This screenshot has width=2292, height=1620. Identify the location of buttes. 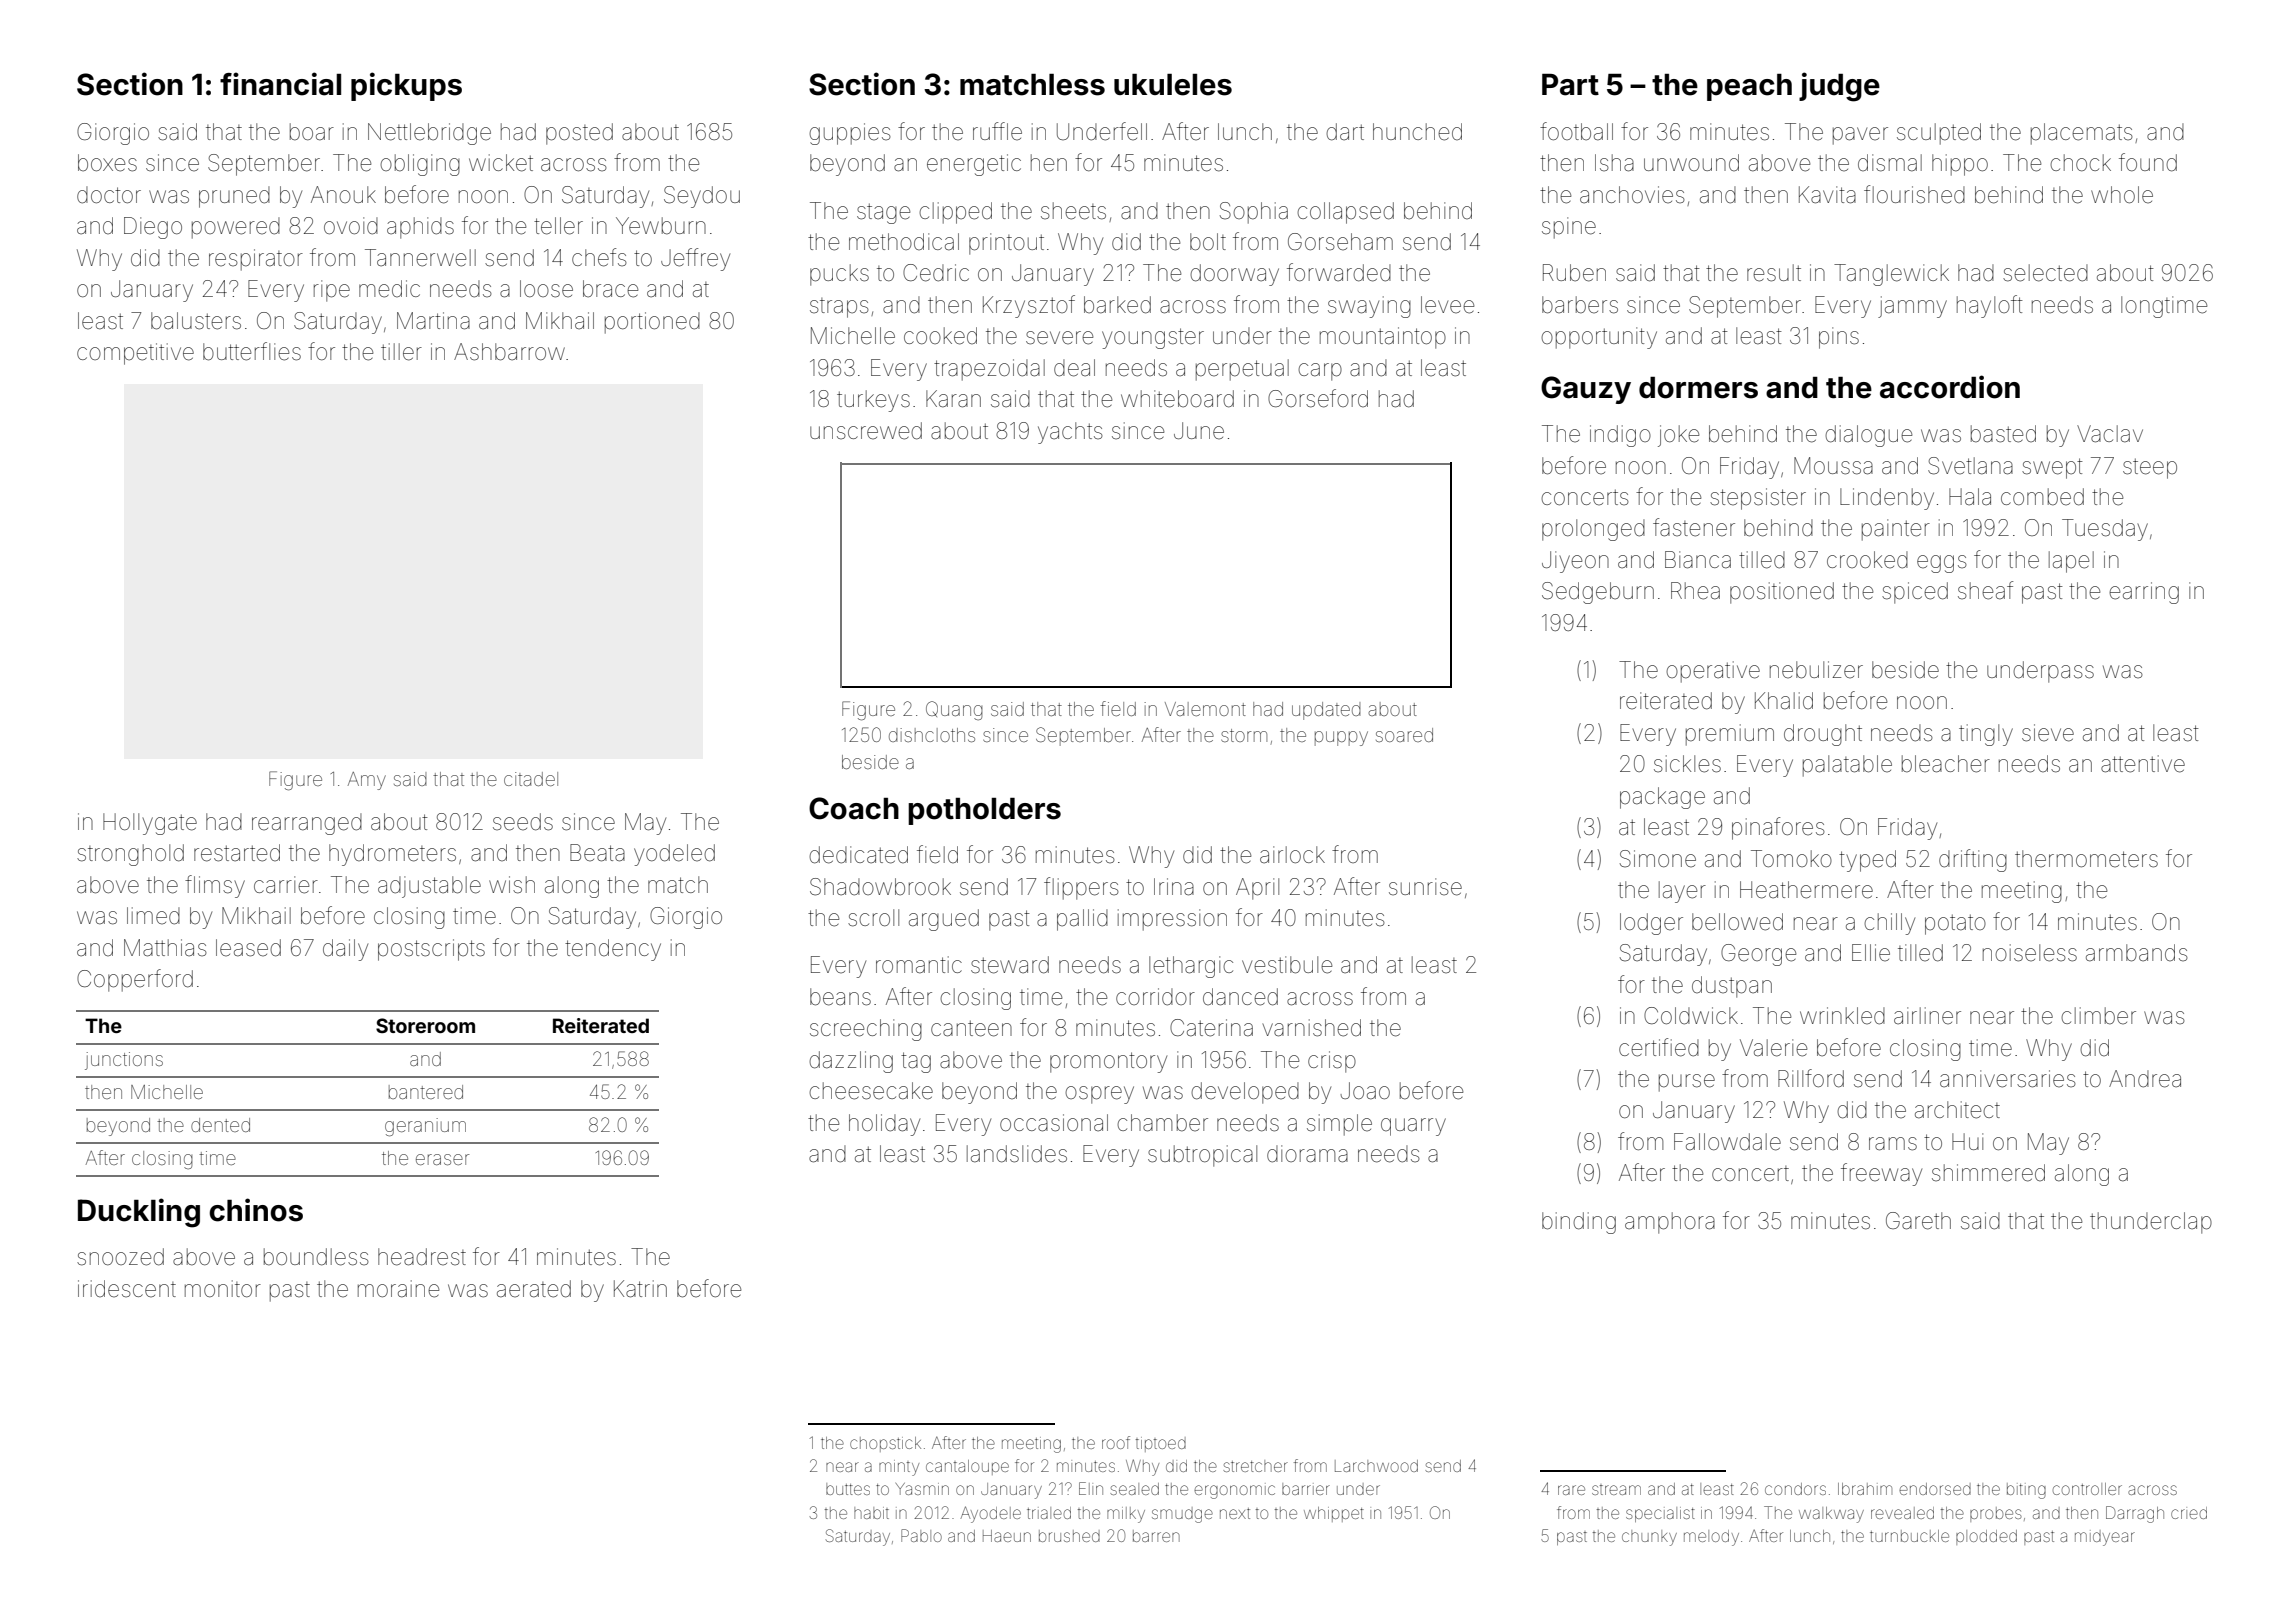
(848, 1489).
